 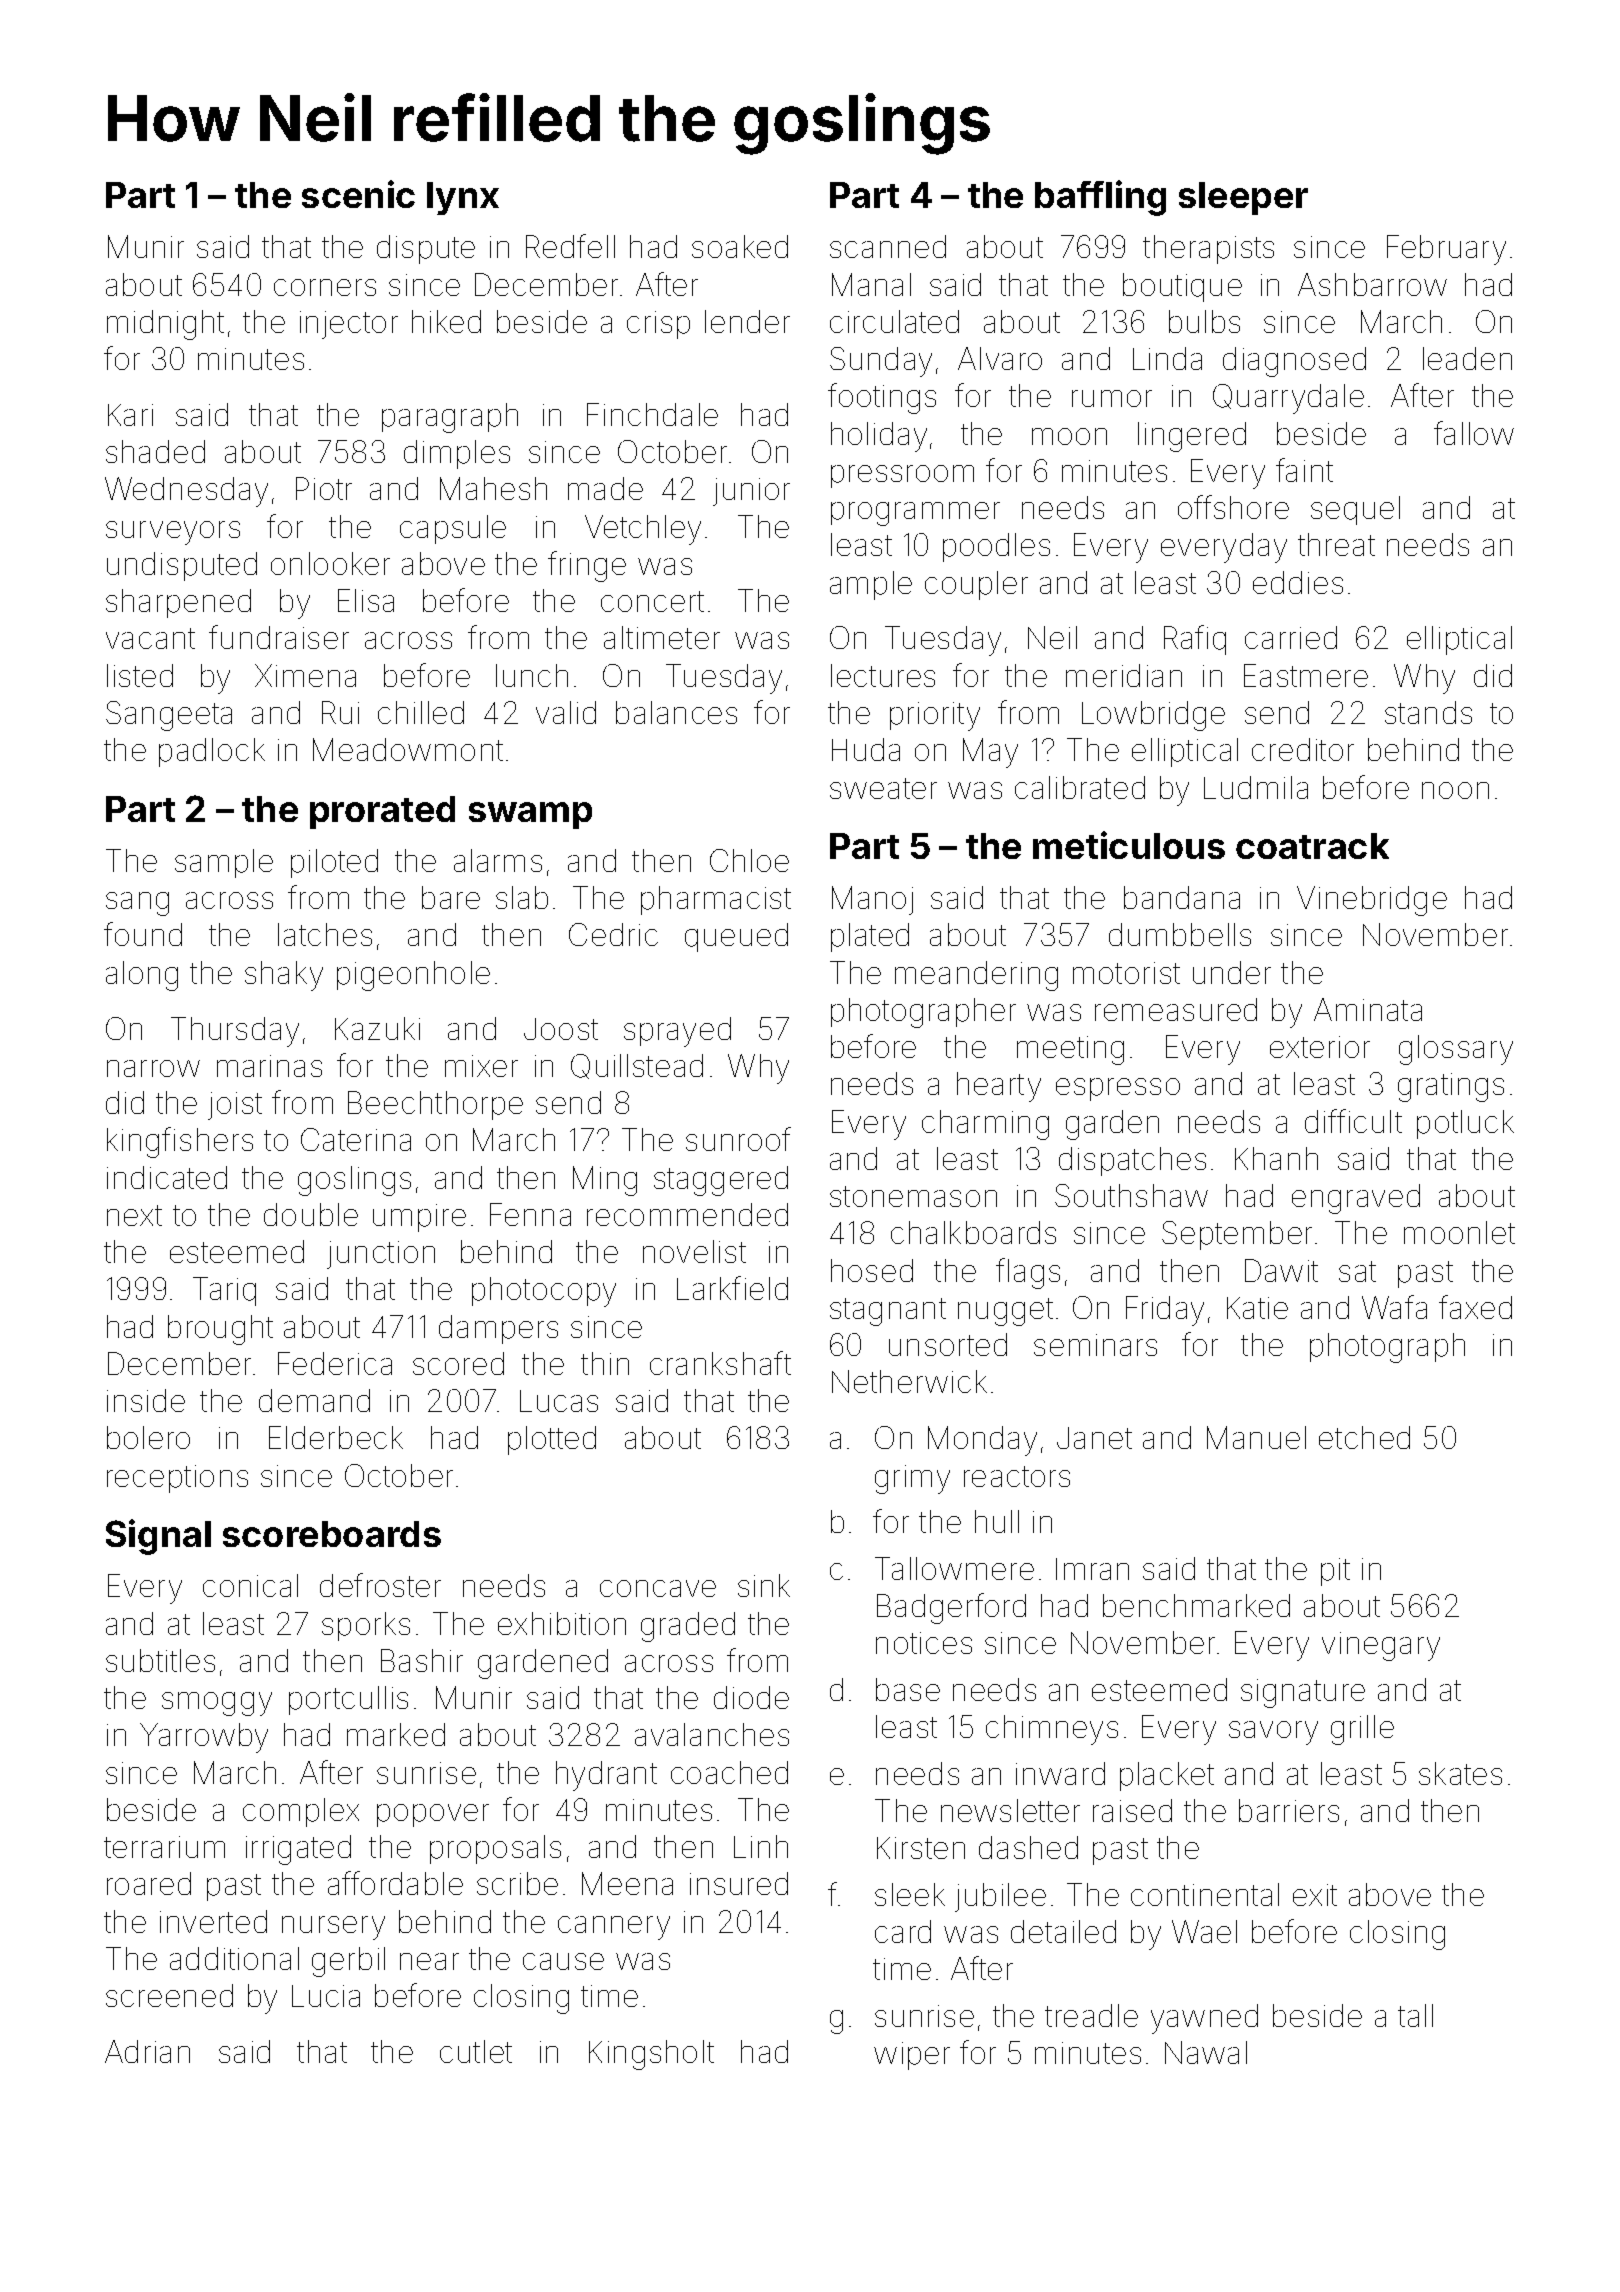 I want to click on sat, so click(x=1357, y=1271).
